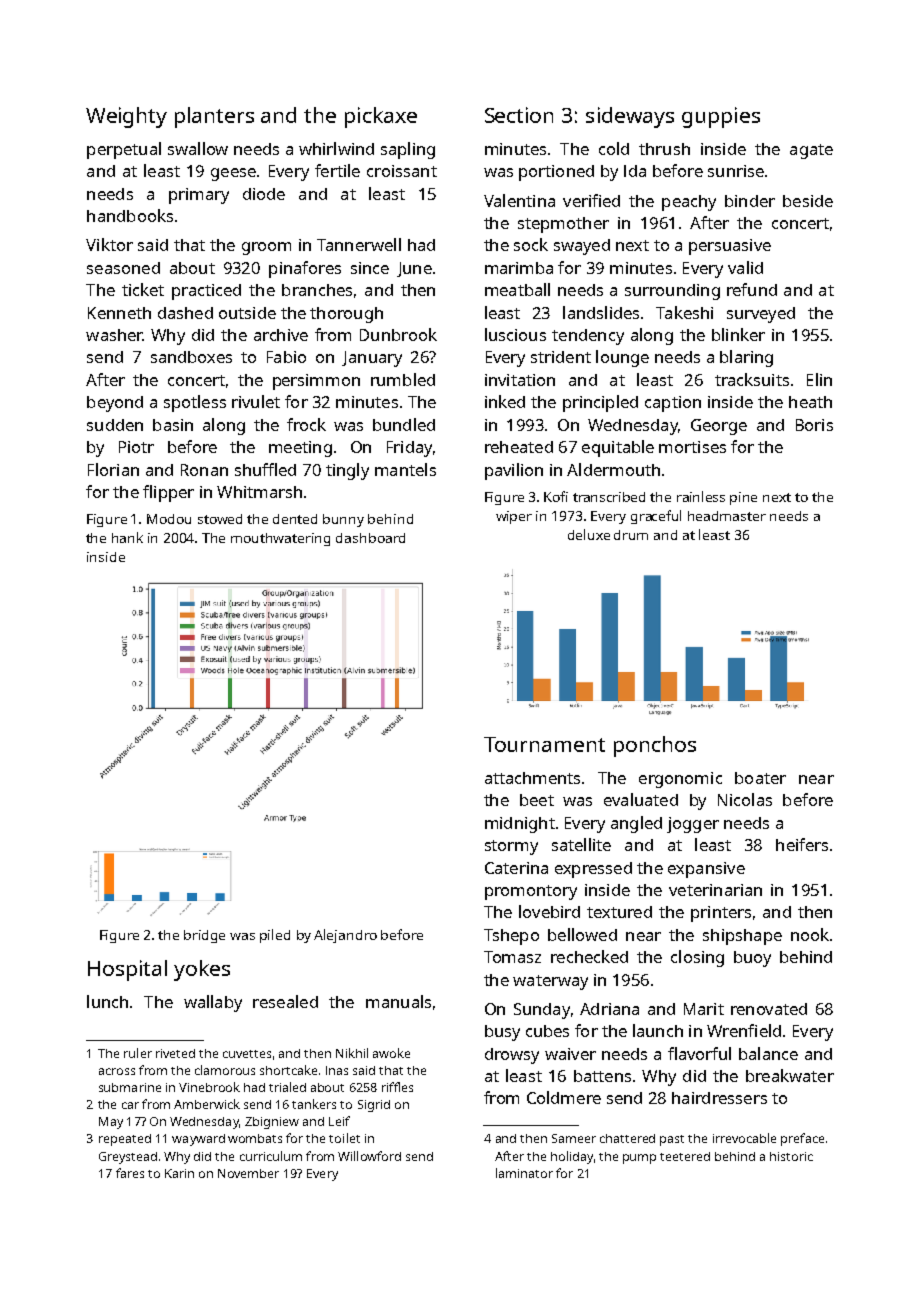 This screenshot has width=920, height=1307. What do you see at coordinates (745, 799) in the screenshot?
I see `Nicolas` at bounding box center [745, 799].
